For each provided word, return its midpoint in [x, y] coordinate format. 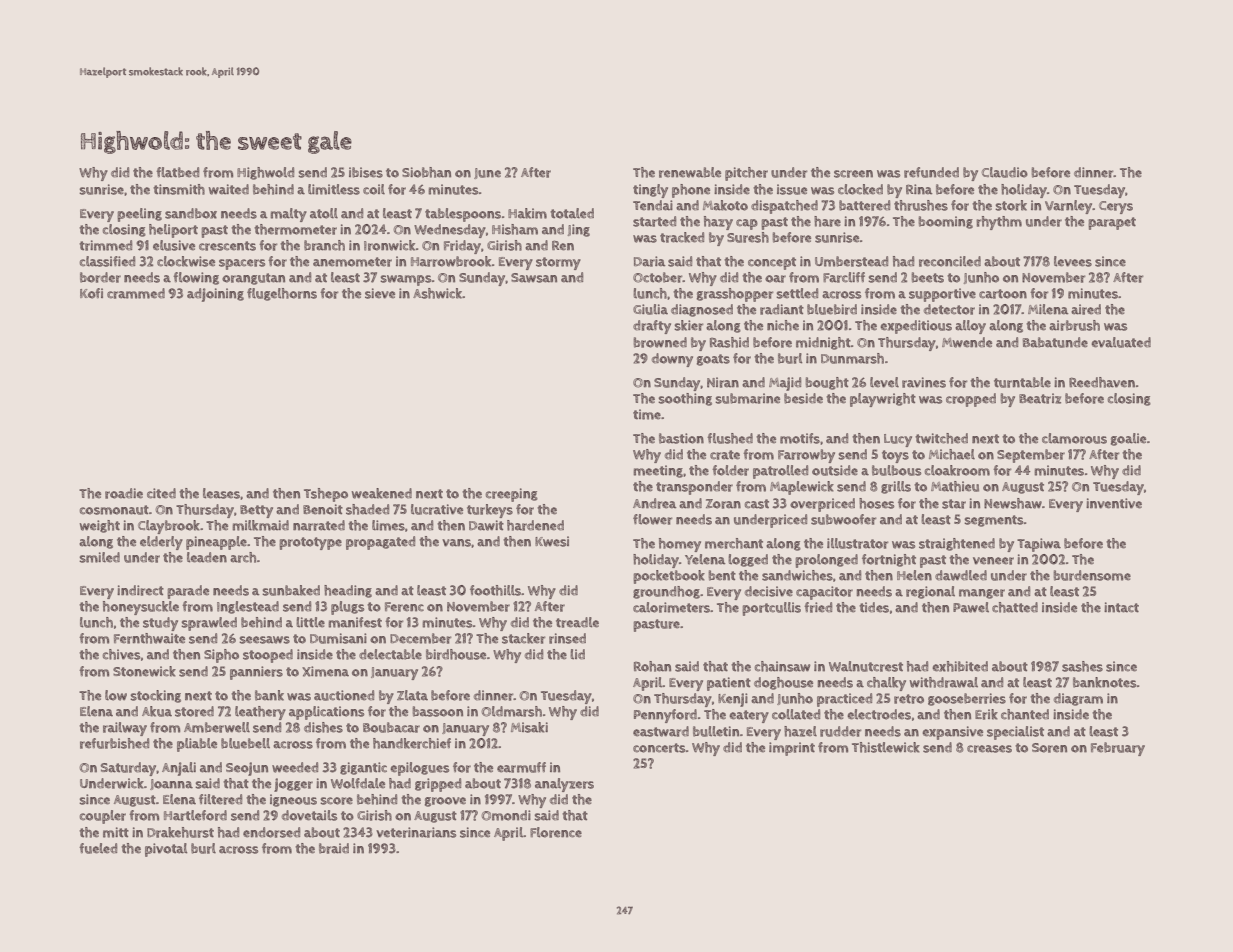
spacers [242, 264]
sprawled [209, 624]
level [884, 382]
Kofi [91, 293]
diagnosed [702, 310]
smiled [99, 557]
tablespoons [463, 215]
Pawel [971, 607]
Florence [556, 832]
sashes [1082, 666]
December [420, 638]
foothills [495, 590]
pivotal [166, 850]
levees [1073, 261]
